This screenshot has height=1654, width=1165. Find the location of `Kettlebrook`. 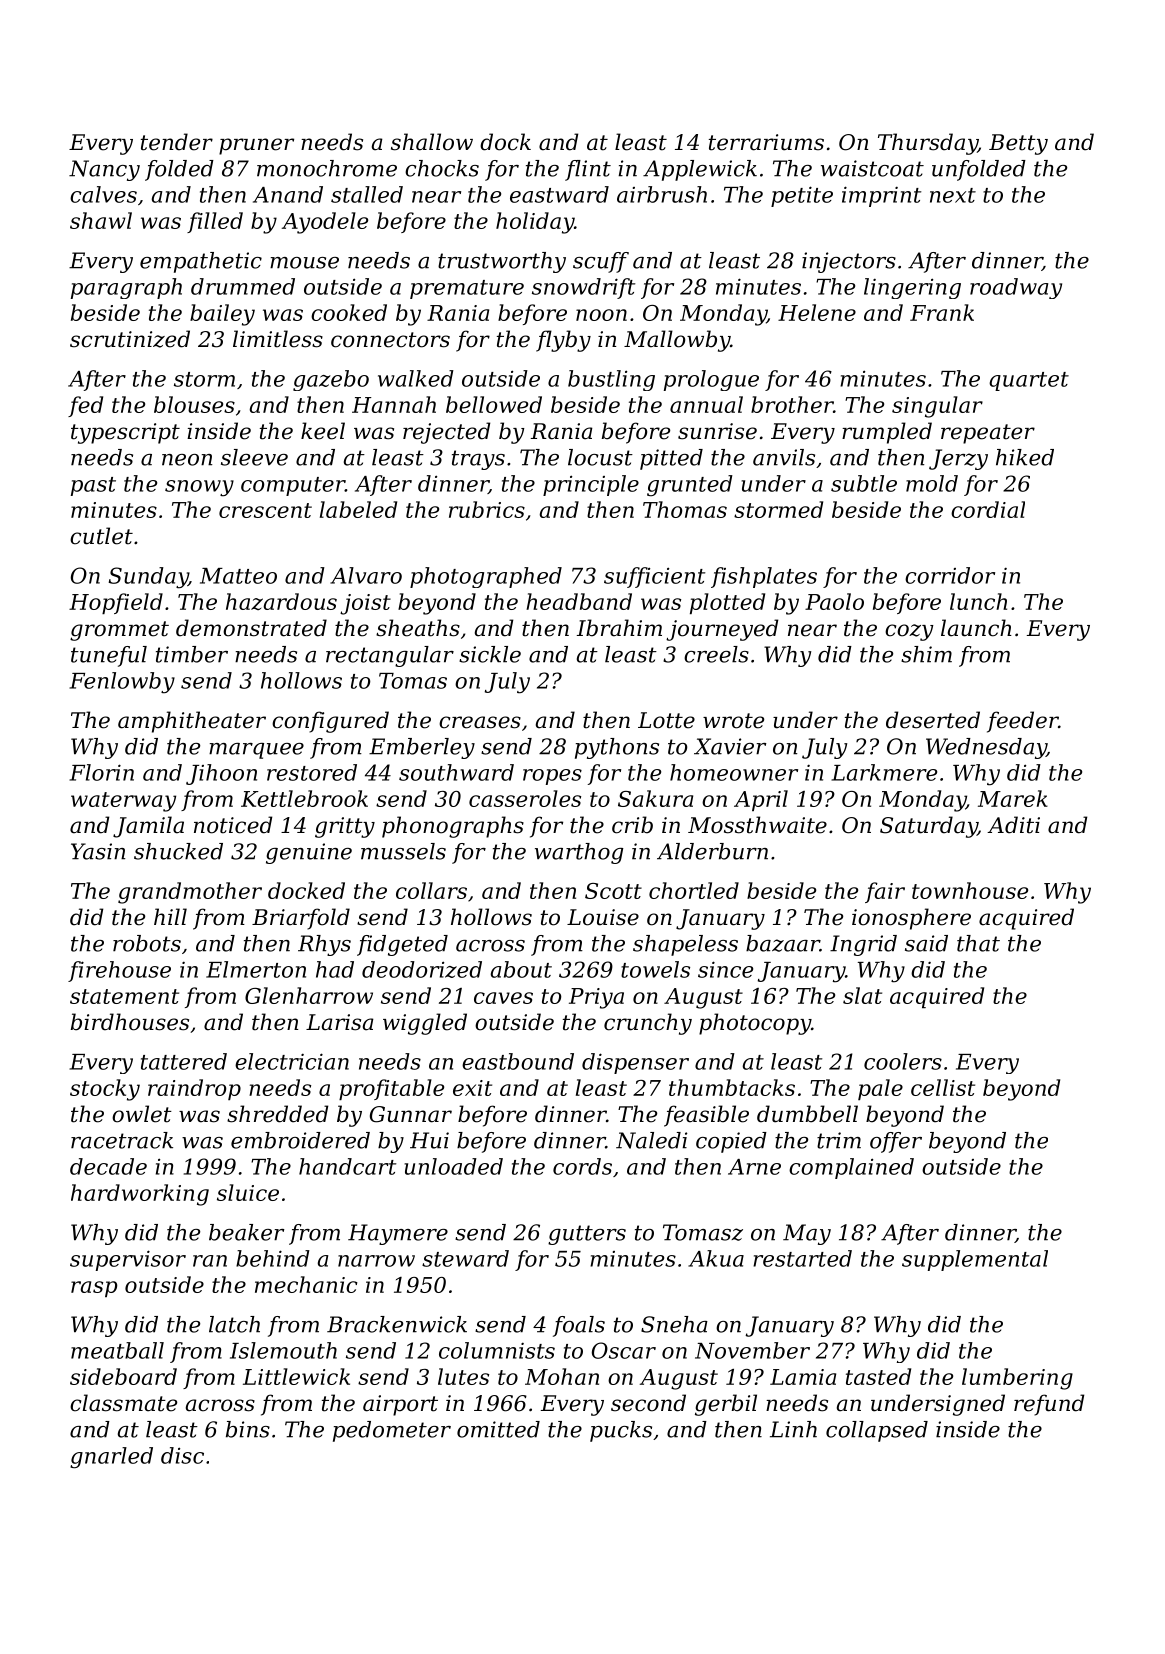

Kettlebrook is located at coordinates (304, 798).
